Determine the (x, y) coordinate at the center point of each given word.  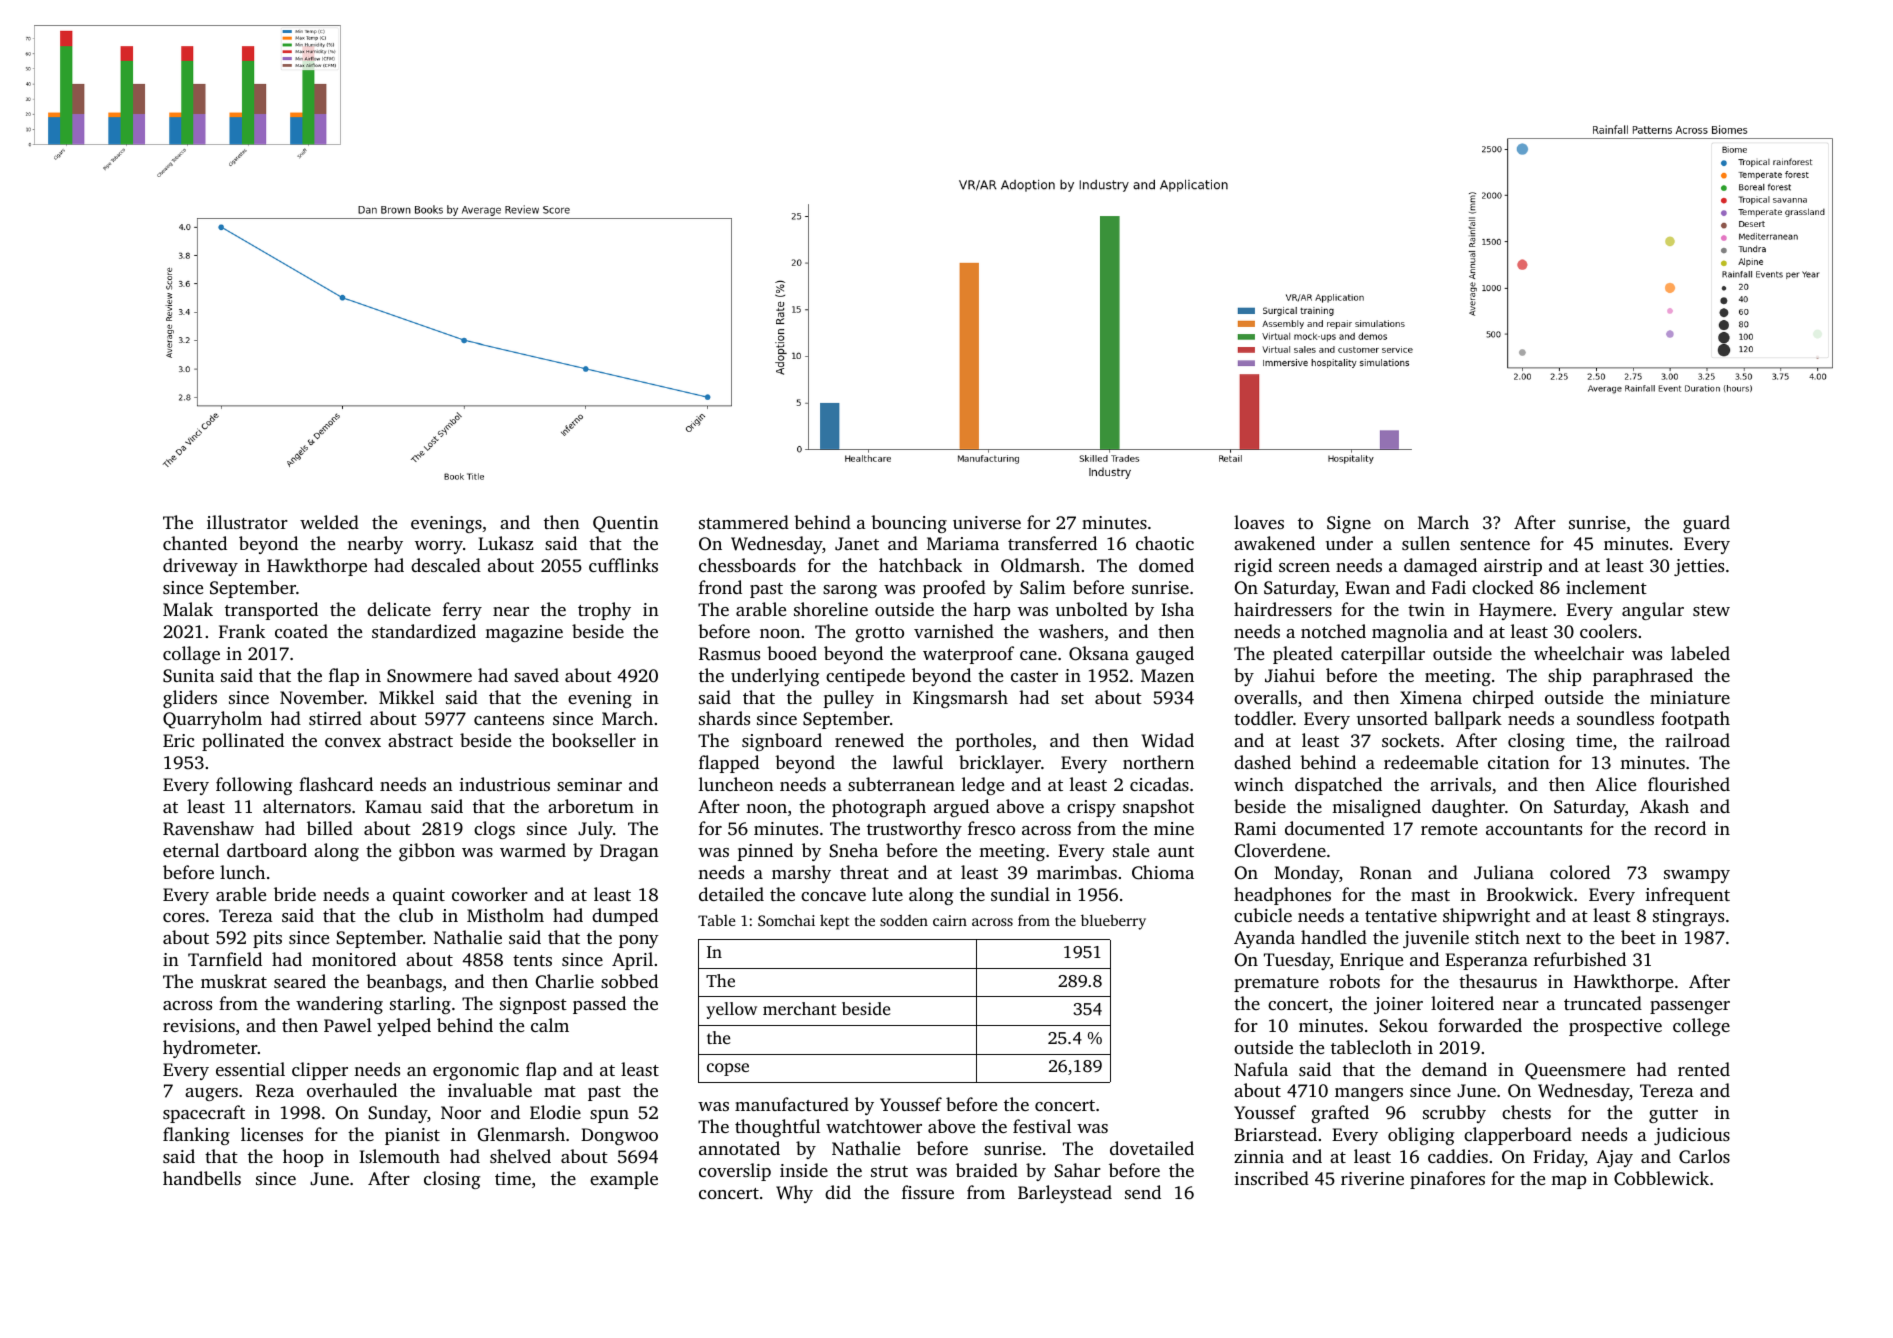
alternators (307, 806)
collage (191, 655)
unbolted (1092, 609)
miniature (1690, 697)
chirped (1503, 699)
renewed (869, 740)
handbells (202, 1178)
